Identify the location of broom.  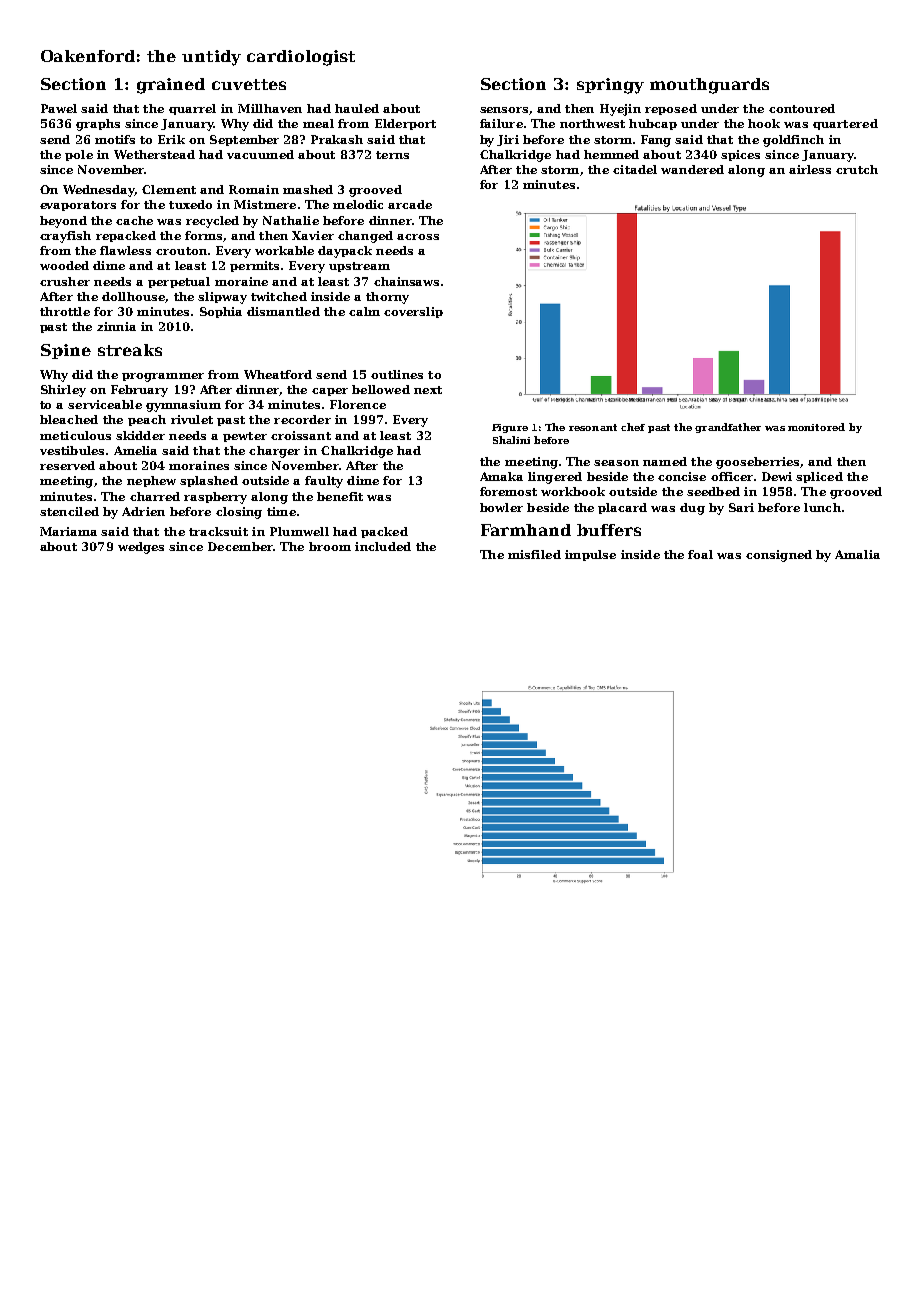
(330, 546).
